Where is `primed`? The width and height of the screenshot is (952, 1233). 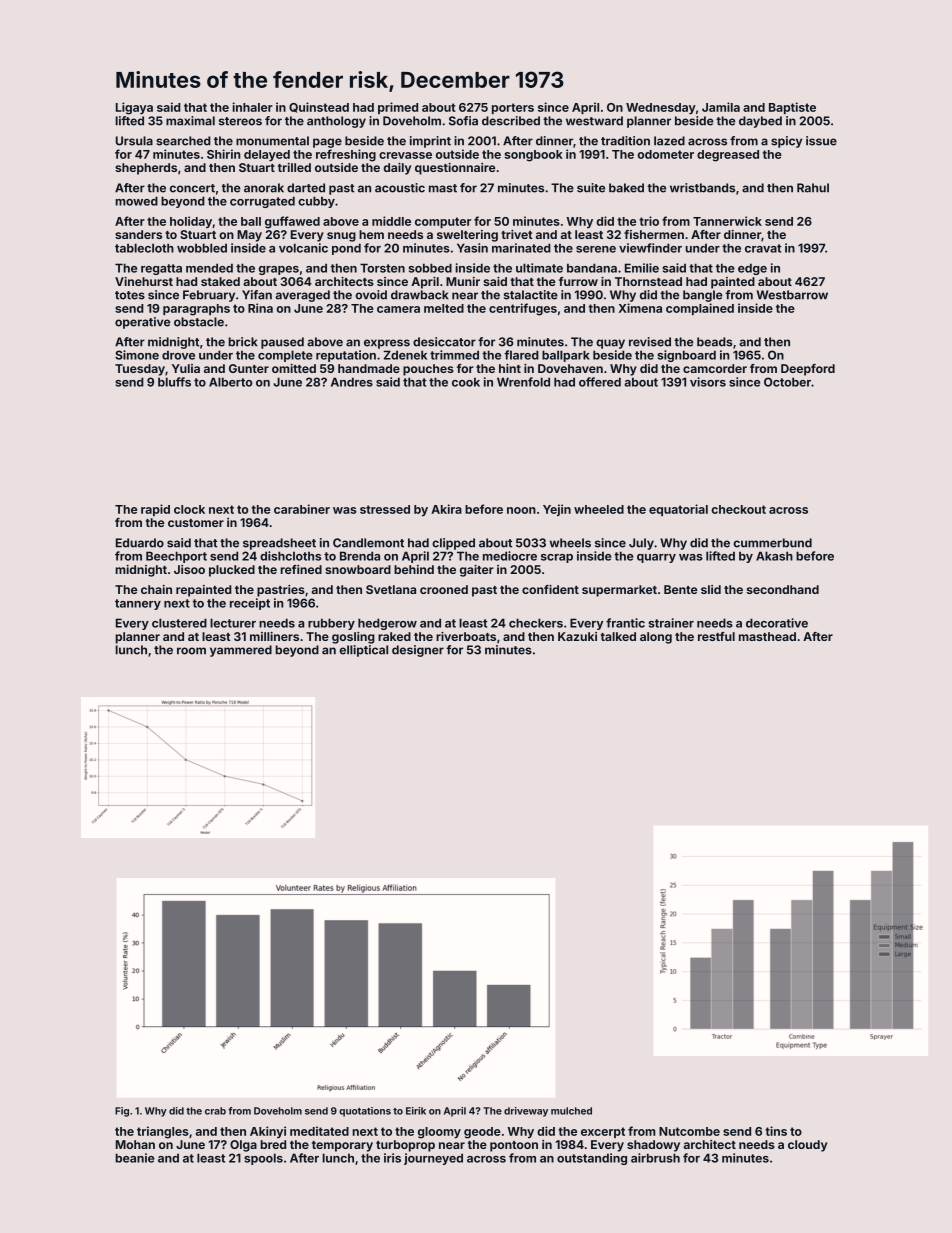
primed is located at coordinates (398, 108).
